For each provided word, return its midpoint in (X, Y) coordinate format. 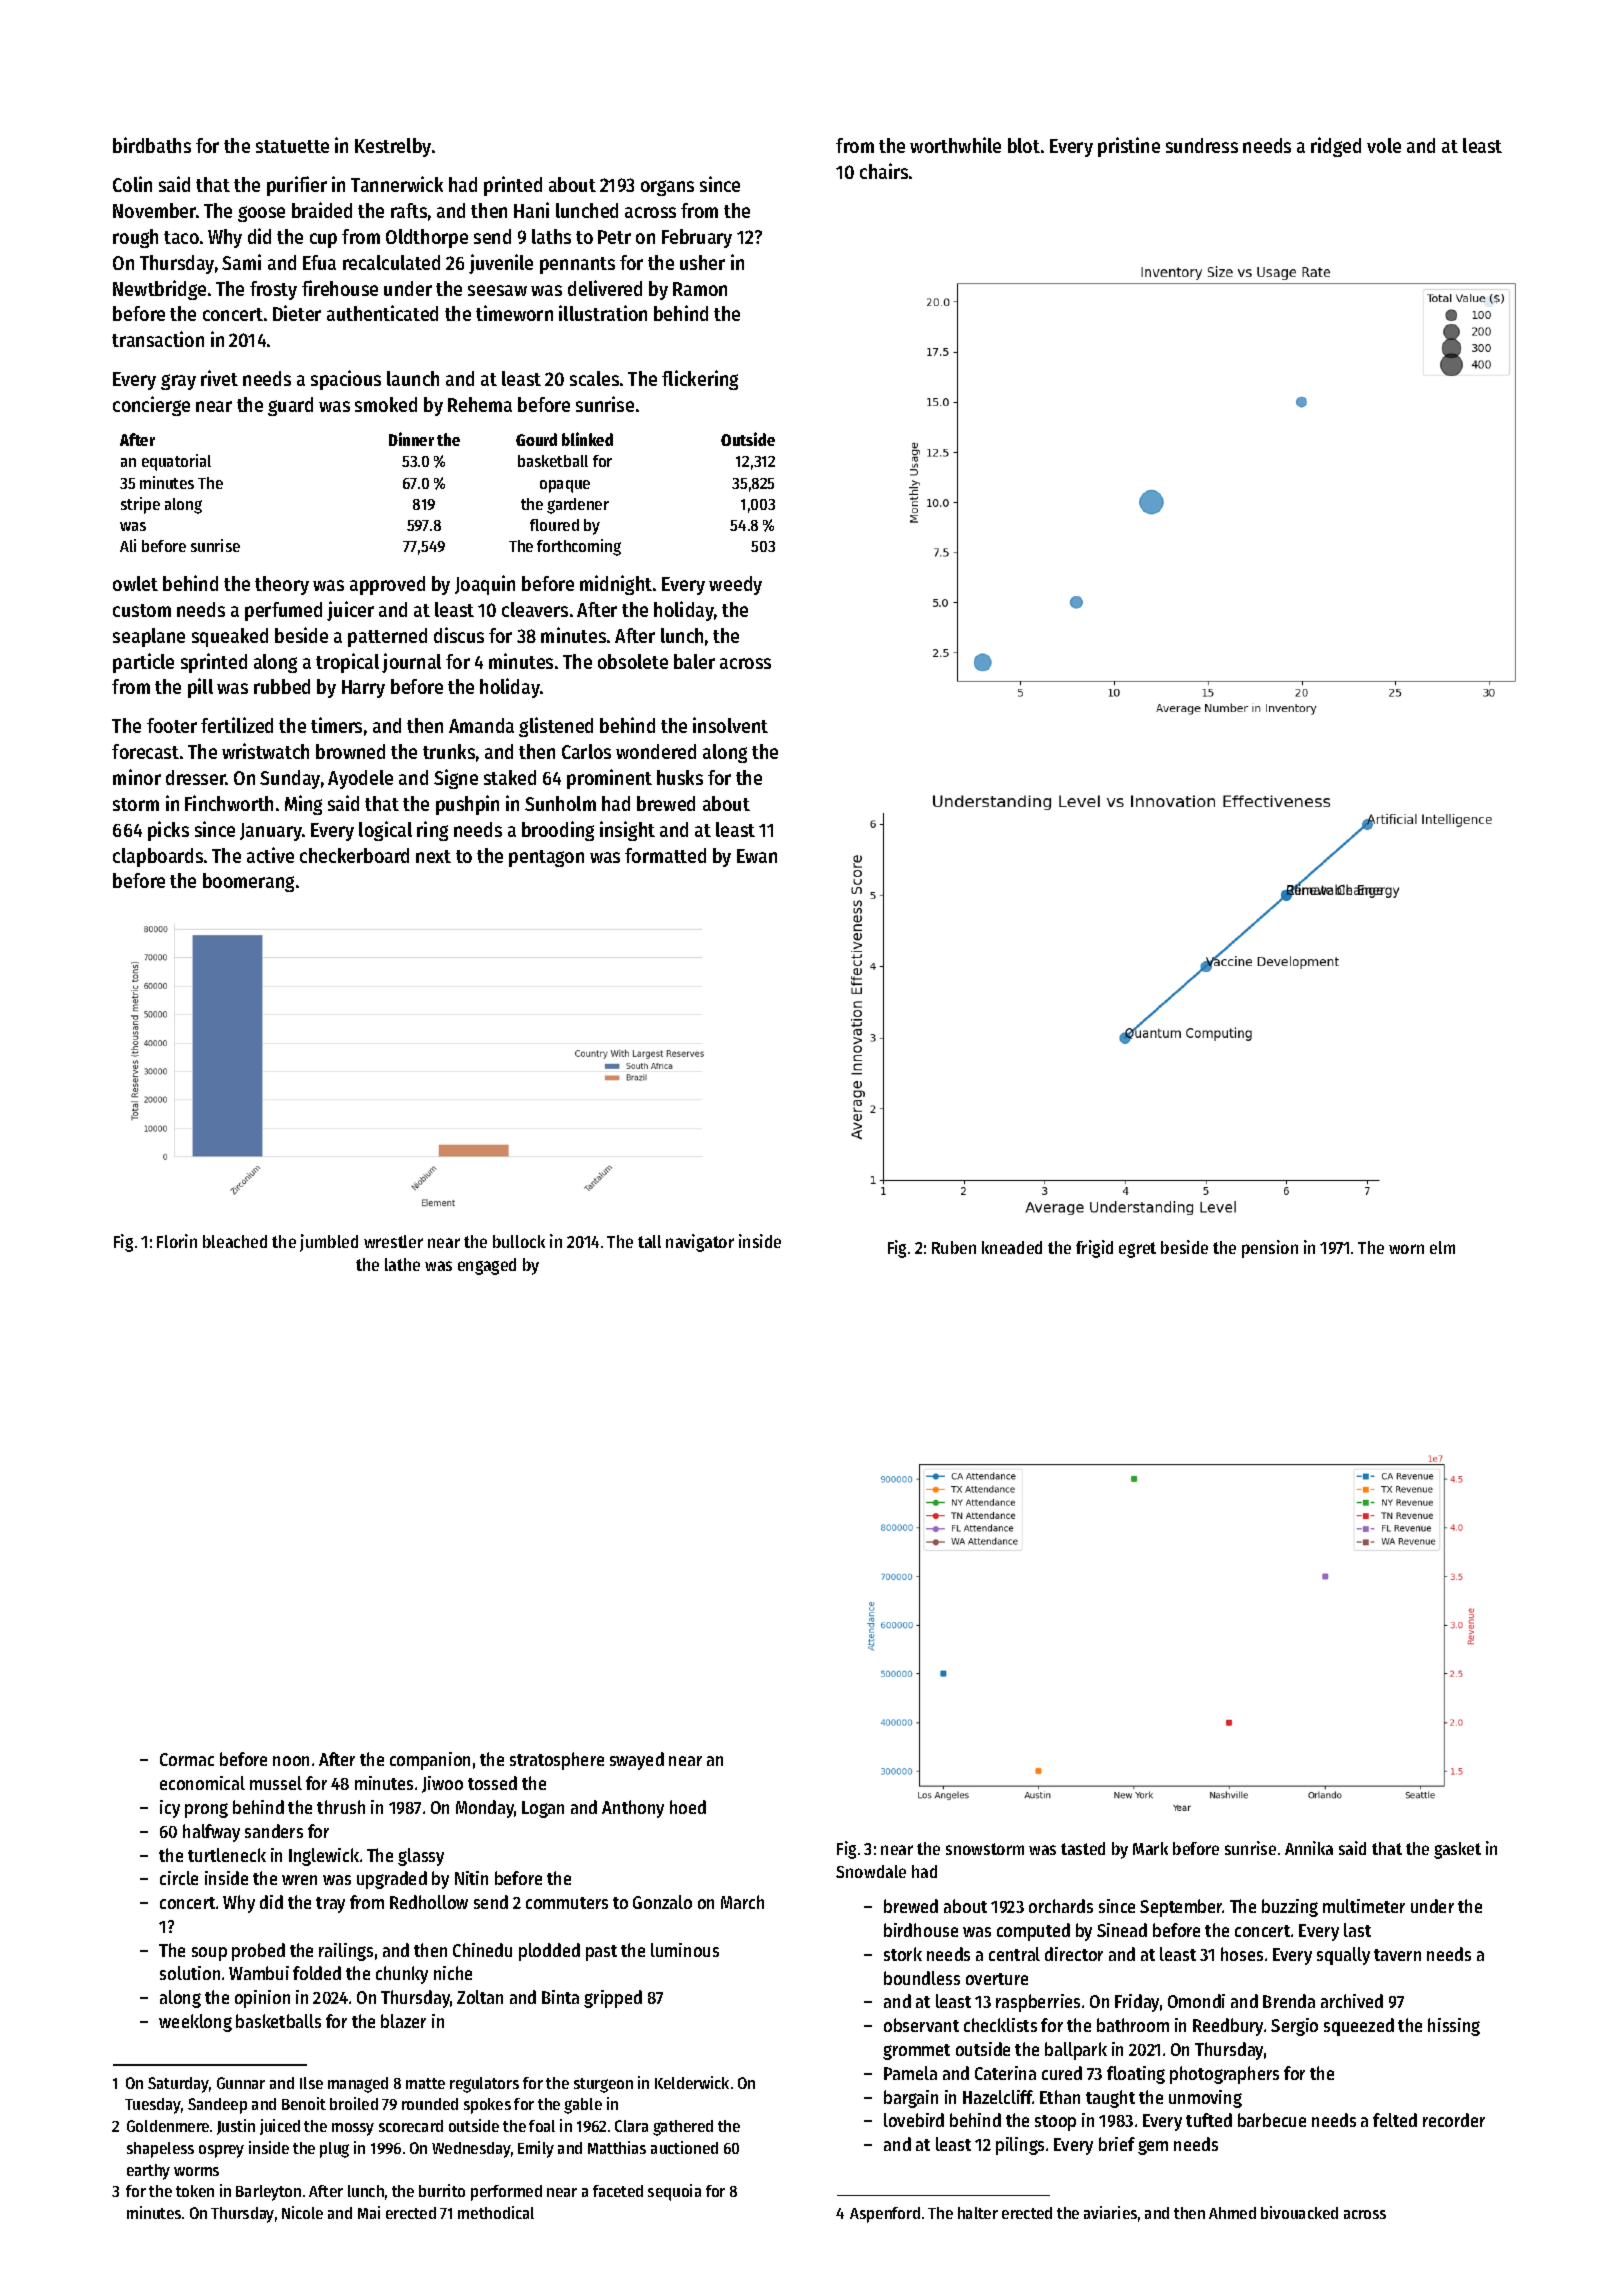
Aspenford (885, 2215)
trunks (449, 751)
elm (1442, 1247)
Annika (1309, 1848)
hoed (688, 1807)
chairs (884, 171)
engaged (487, 1266)
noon (291, 1761)
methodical (496, 2212)
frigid (1094, 1249)
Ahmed (1232, 2213)
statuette (292, 146)
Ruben (954, 1247)
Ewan (757, 856)
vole (1384, 145)
